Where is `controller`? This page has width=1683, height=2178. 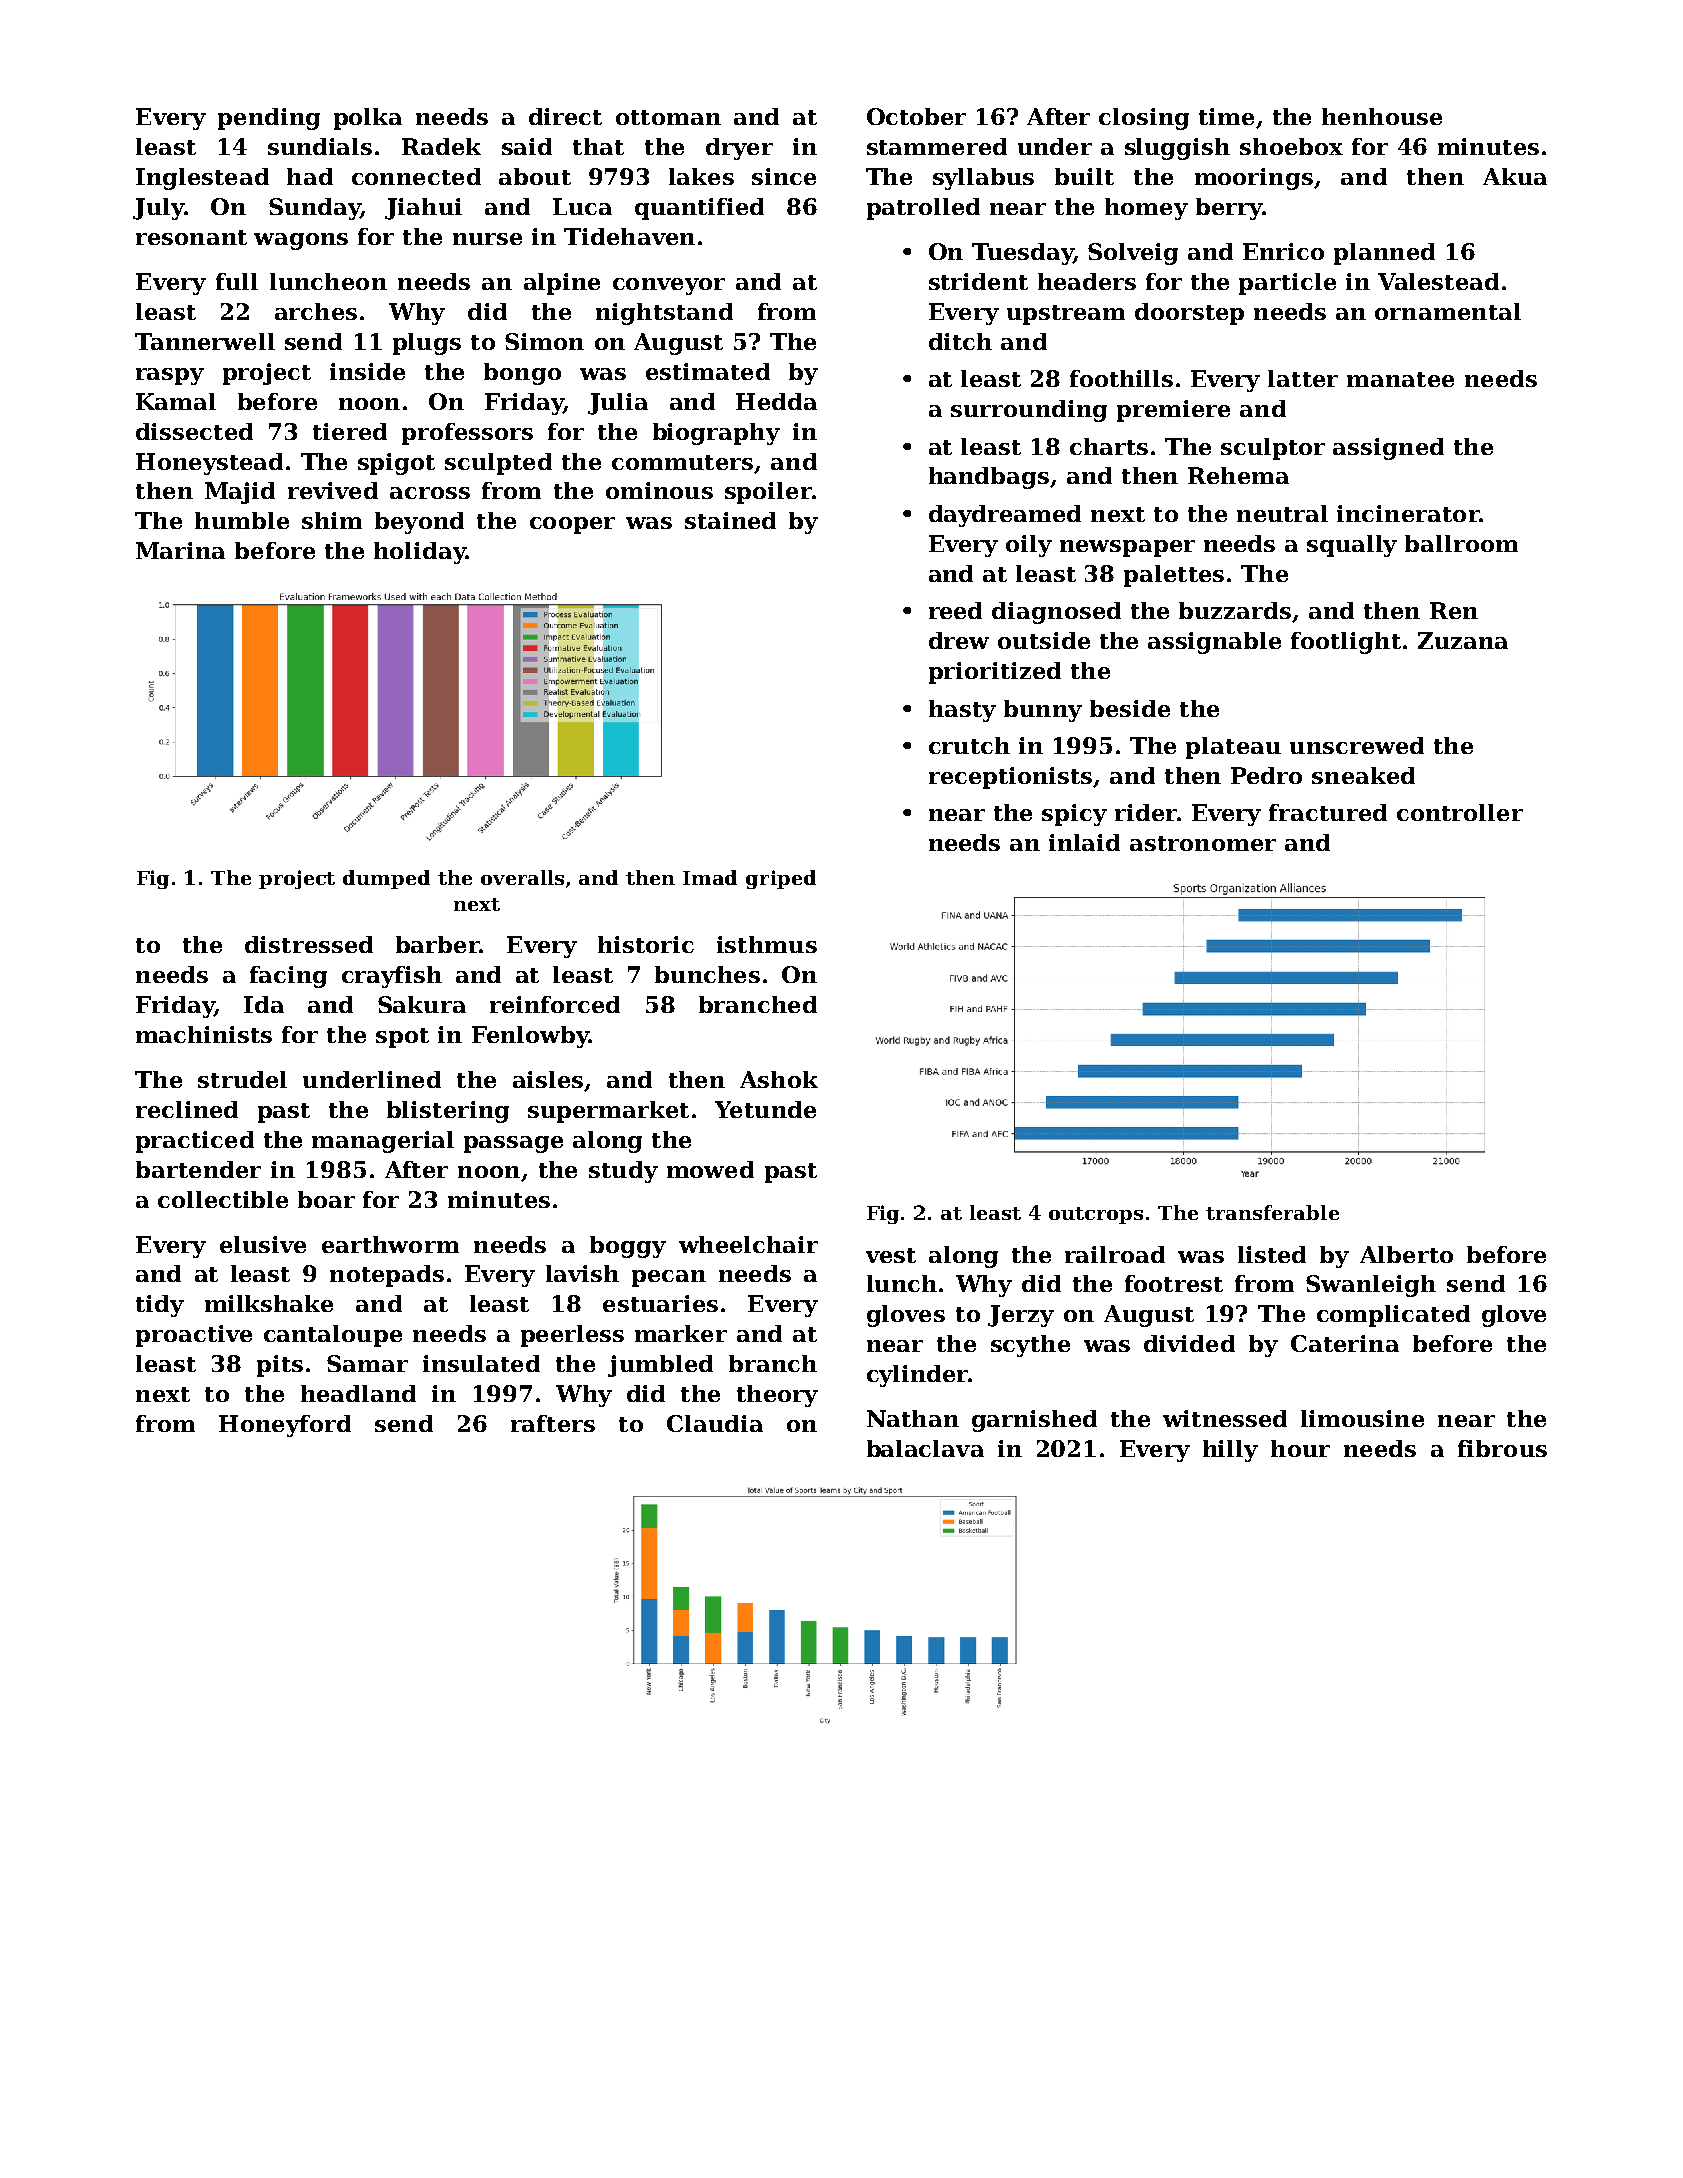 controller is located at coordinates (1460, 812).
